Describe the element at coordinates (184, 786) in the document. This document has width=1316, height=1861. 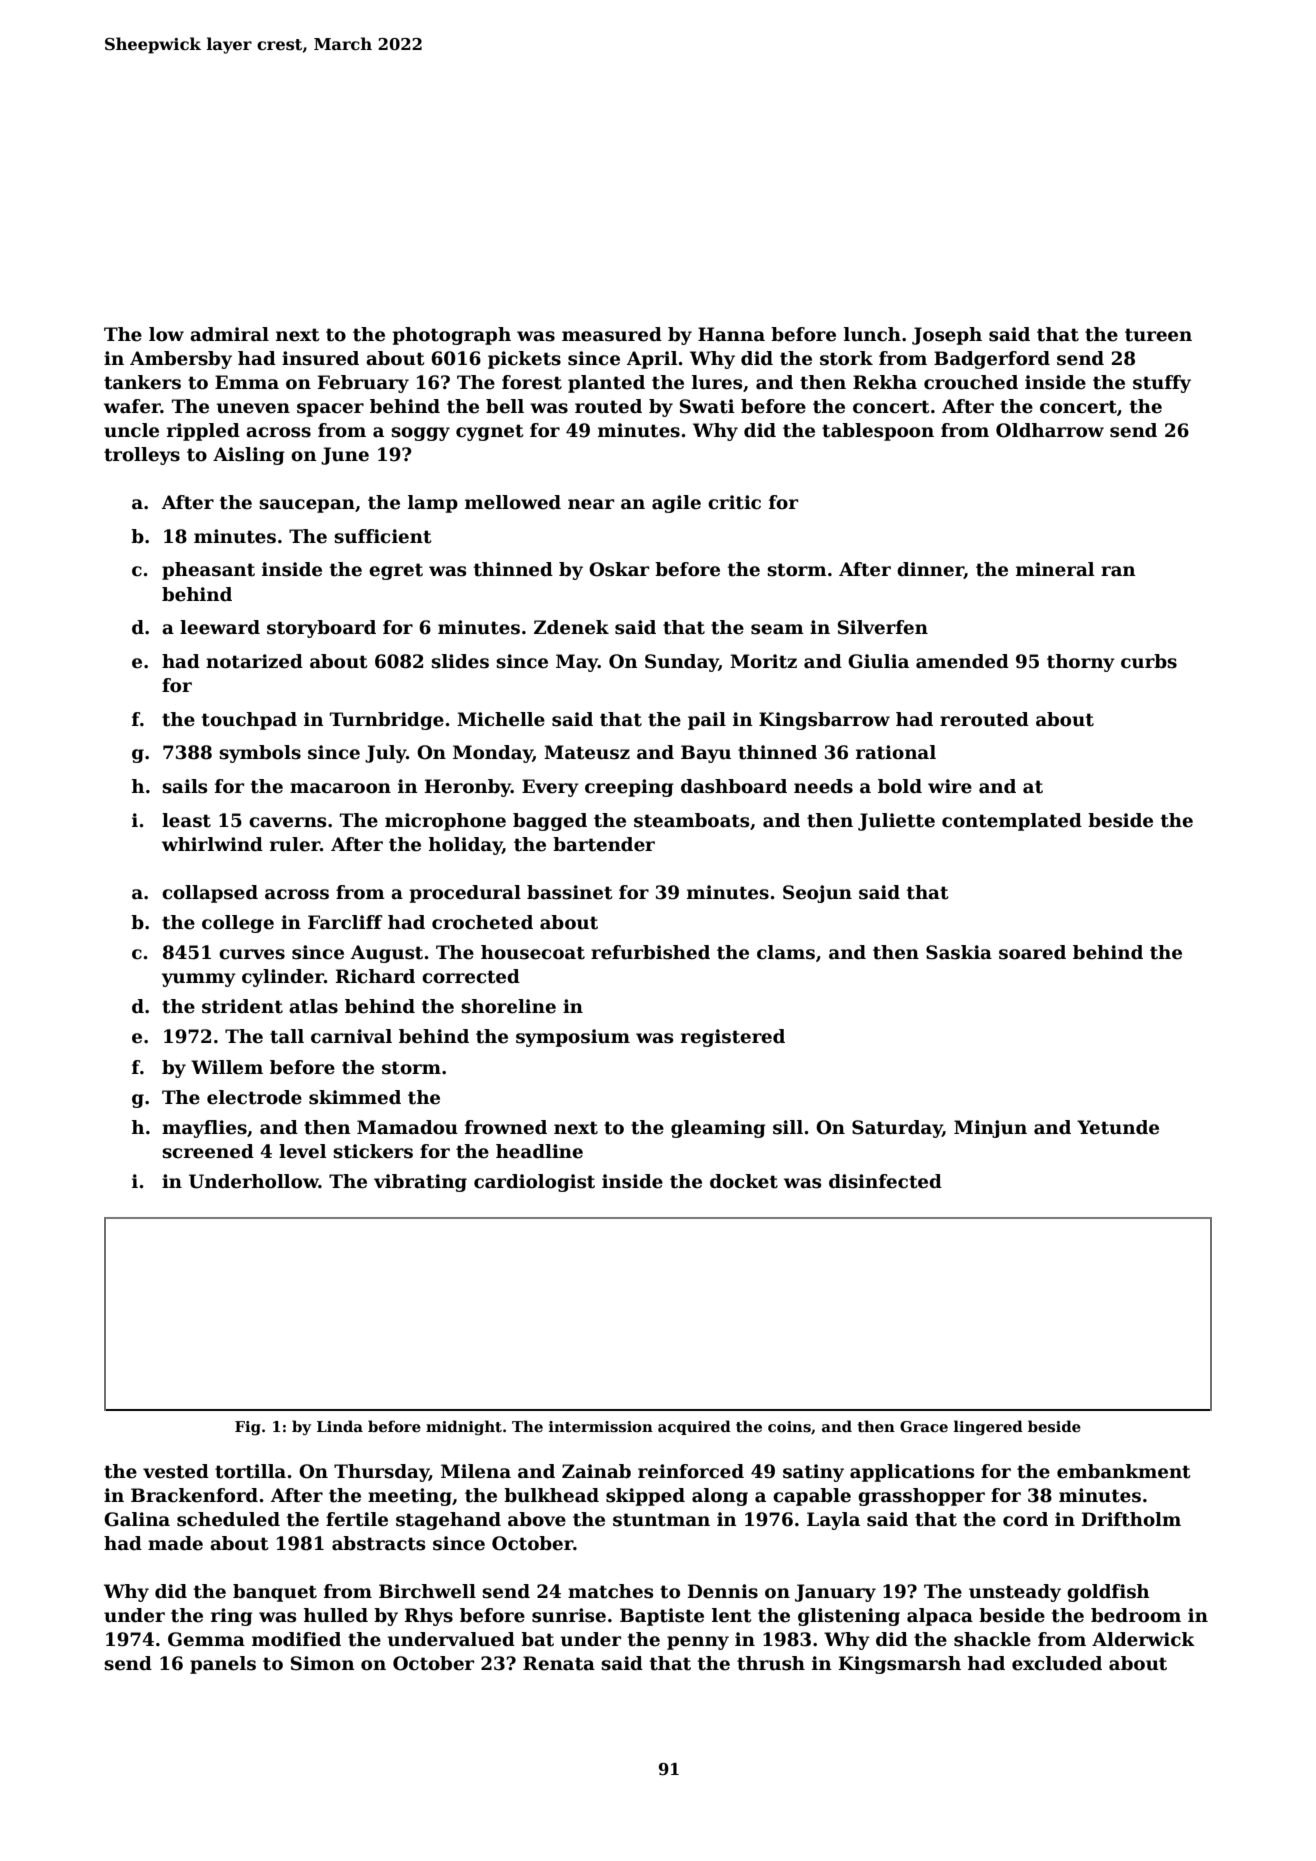
I see `sails` at that location.
